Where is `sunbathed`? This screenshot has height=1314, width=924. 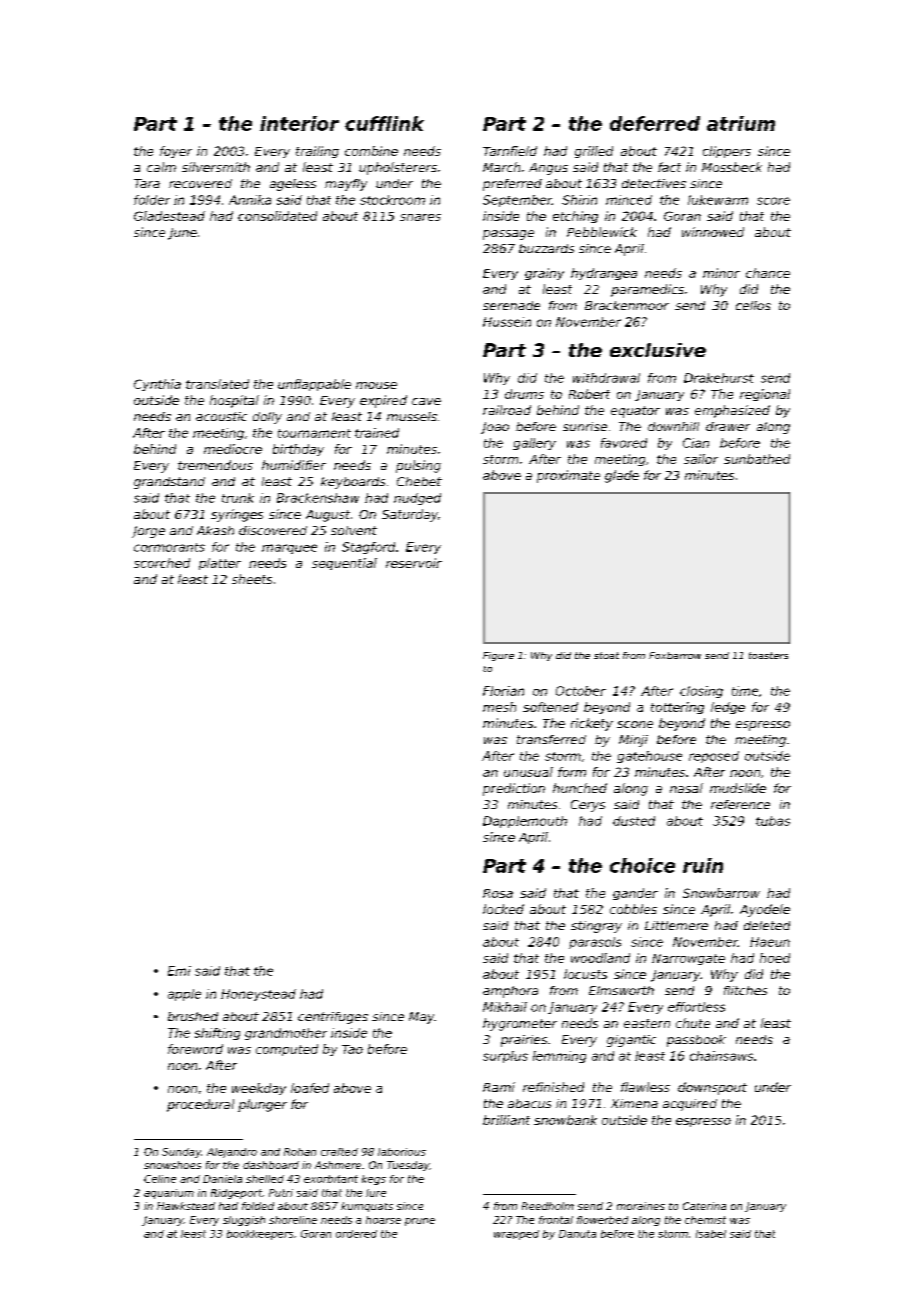
sunbathed is located at coordinates (757, 459).
